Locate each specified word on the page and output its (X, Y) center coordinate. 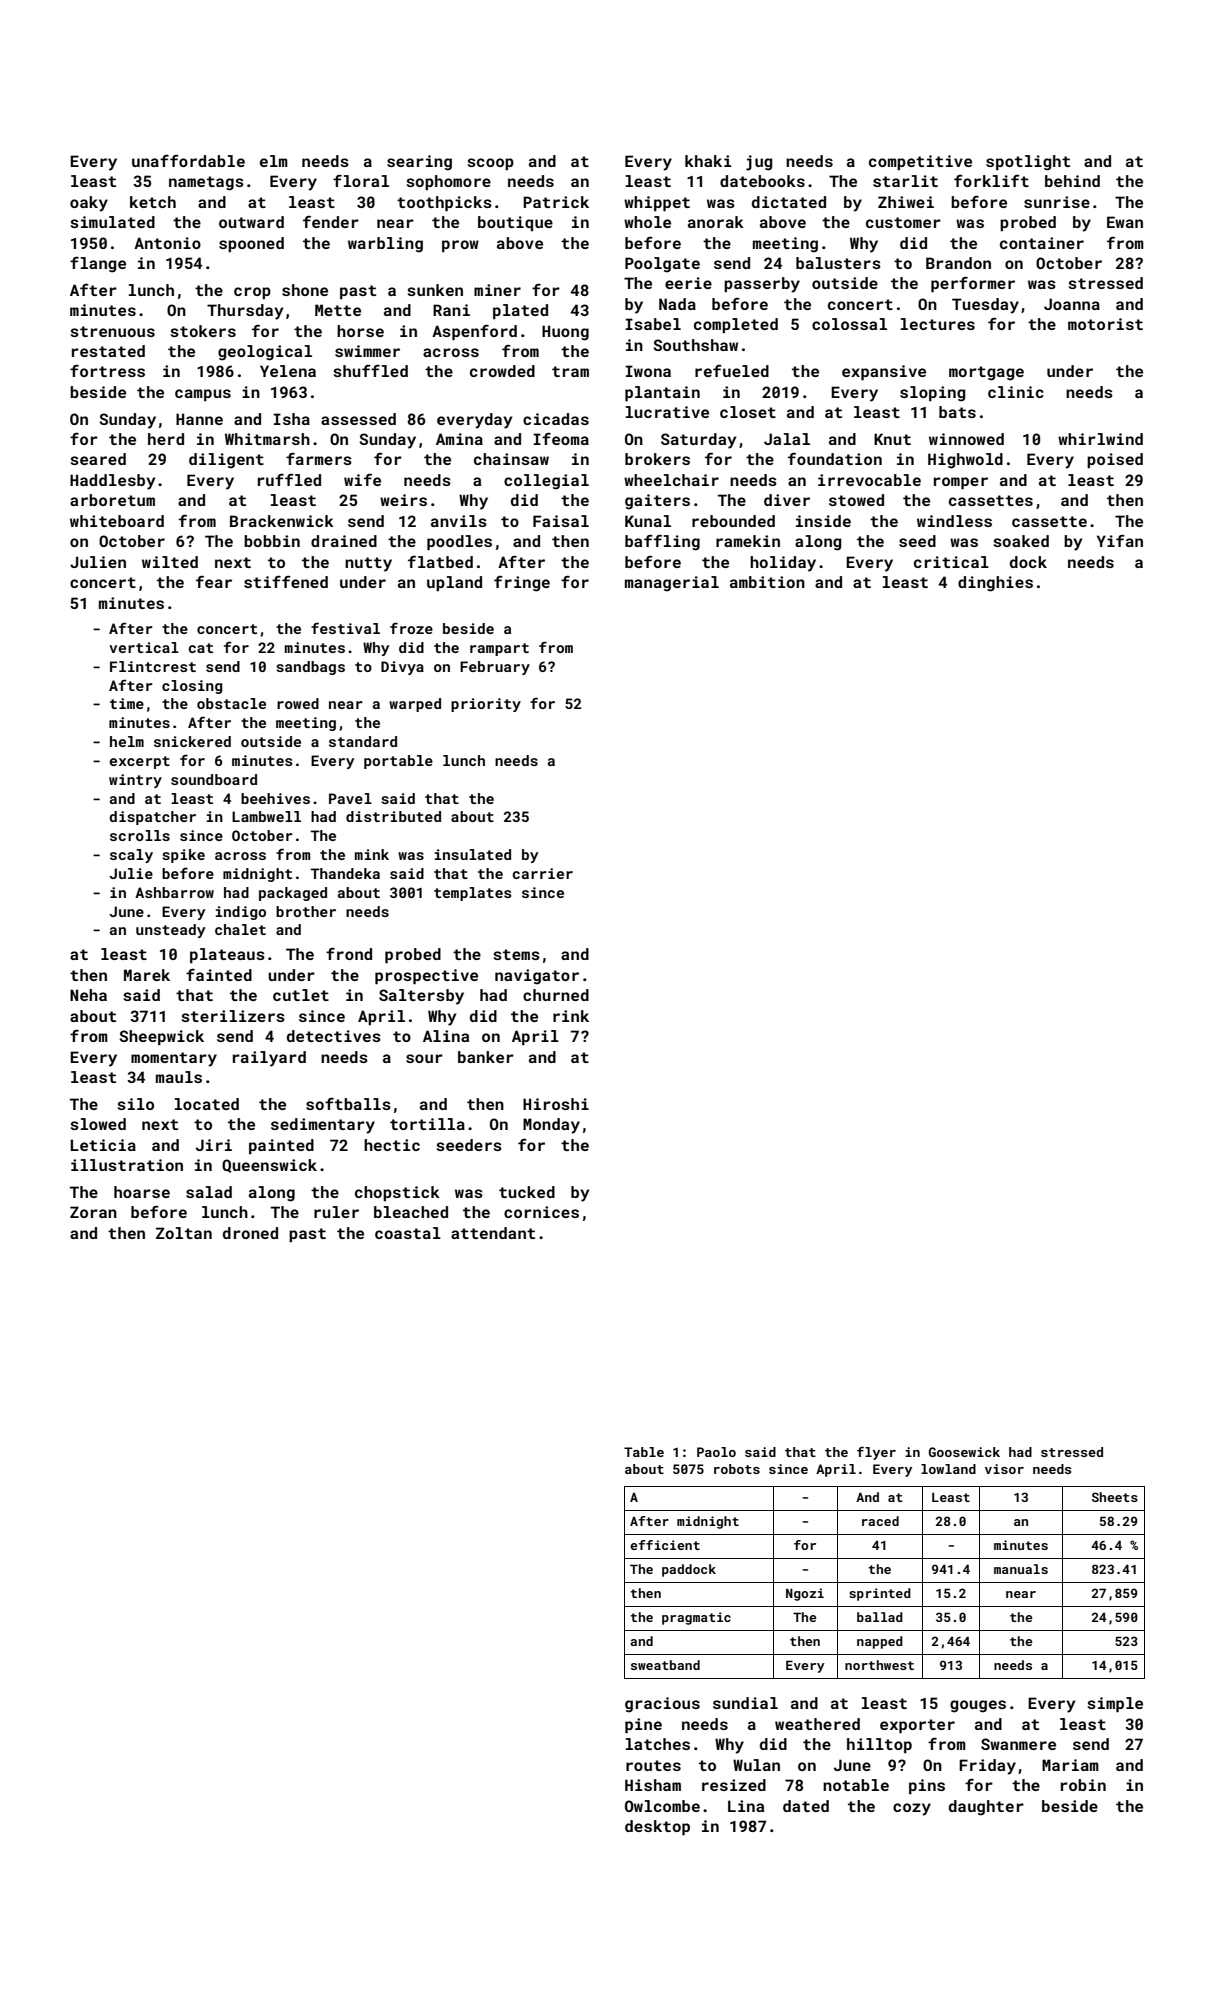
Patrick (556, 202)
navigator (537, 977)
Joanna (1072, 304)
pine (643, 1725)
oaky (89, 204)
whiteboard (117, 521)
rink (571, 1016)
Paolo (716, 1452)
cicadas (556, 419)
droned (250, 1233)
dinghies (995, 584)
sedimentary (323, 1126)
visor (1004, 1469)
